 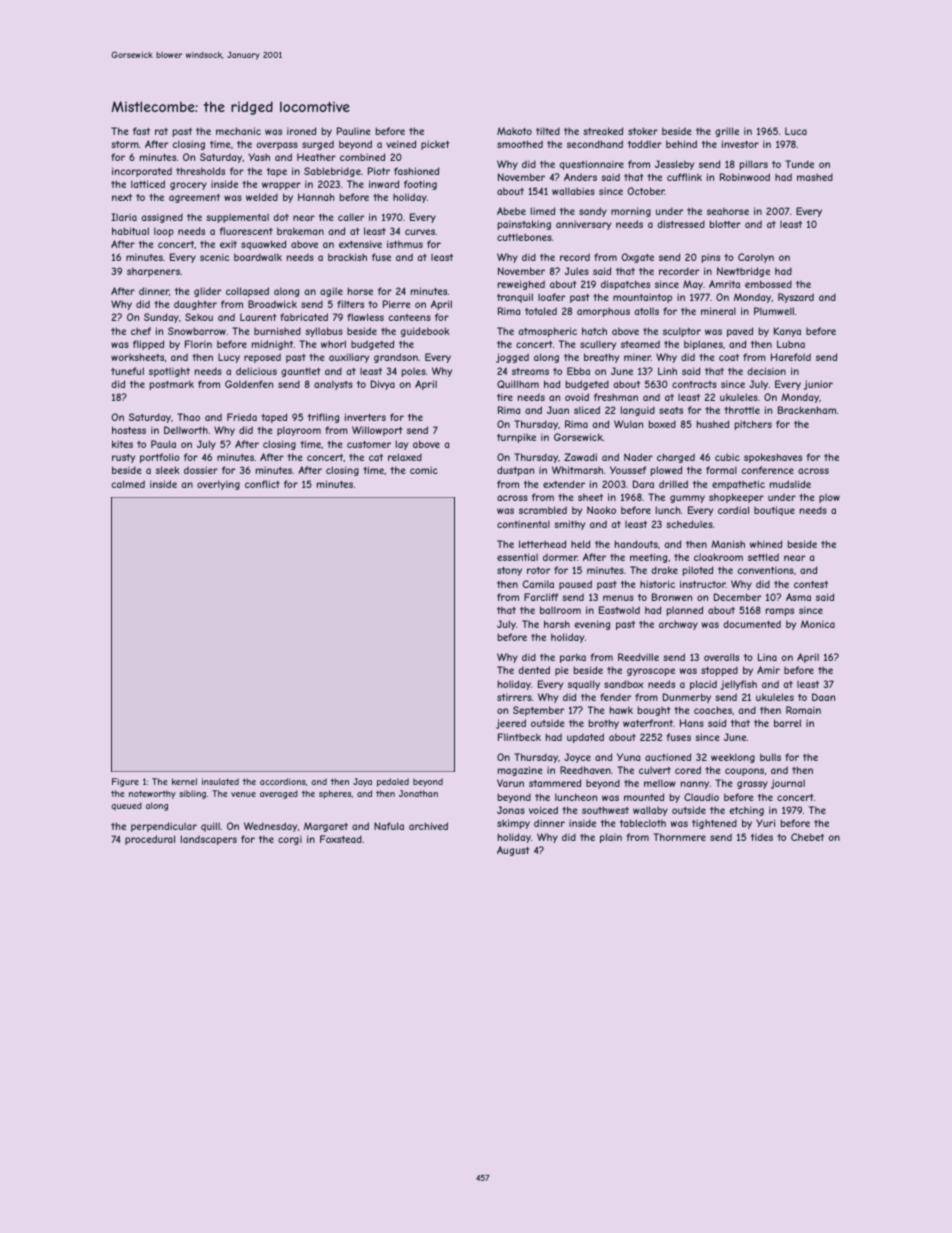 I want to click on Luca, so click(x=796, y=131).
